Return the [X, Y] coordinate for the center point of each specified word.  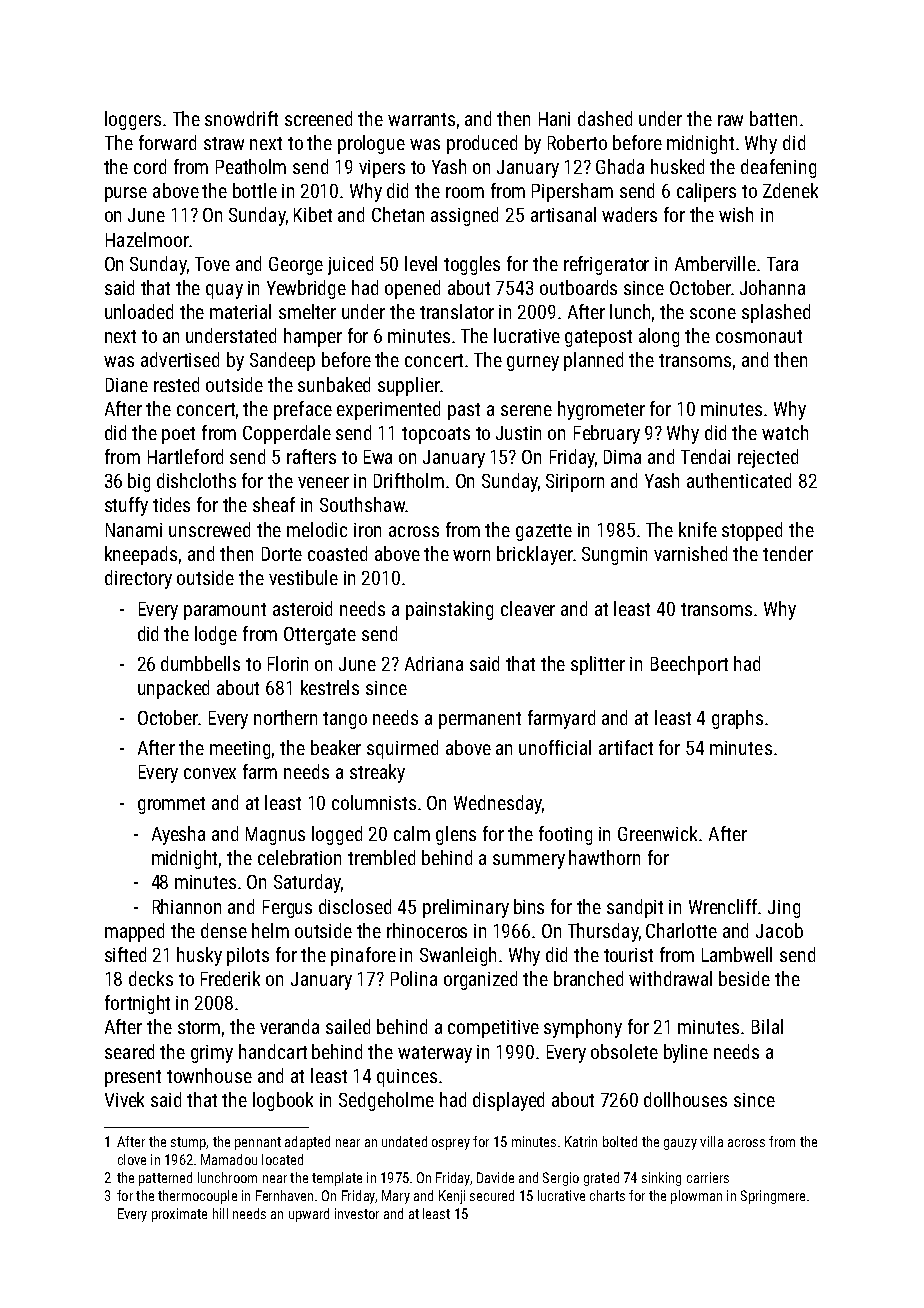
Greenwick [657, 833]
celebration [299, 857]
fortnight [137, 1004]
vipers [382, 169]
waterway [435, 1054]
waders [629, 214]
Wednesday [498, 804]
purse [126, 194]
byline [686, 1053]
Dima [622, 457]
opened [412, 289]
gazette [544, 532]
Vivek [124, 1099]
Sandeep [282, 361]
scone [713, 313]
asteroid [302, 608]
